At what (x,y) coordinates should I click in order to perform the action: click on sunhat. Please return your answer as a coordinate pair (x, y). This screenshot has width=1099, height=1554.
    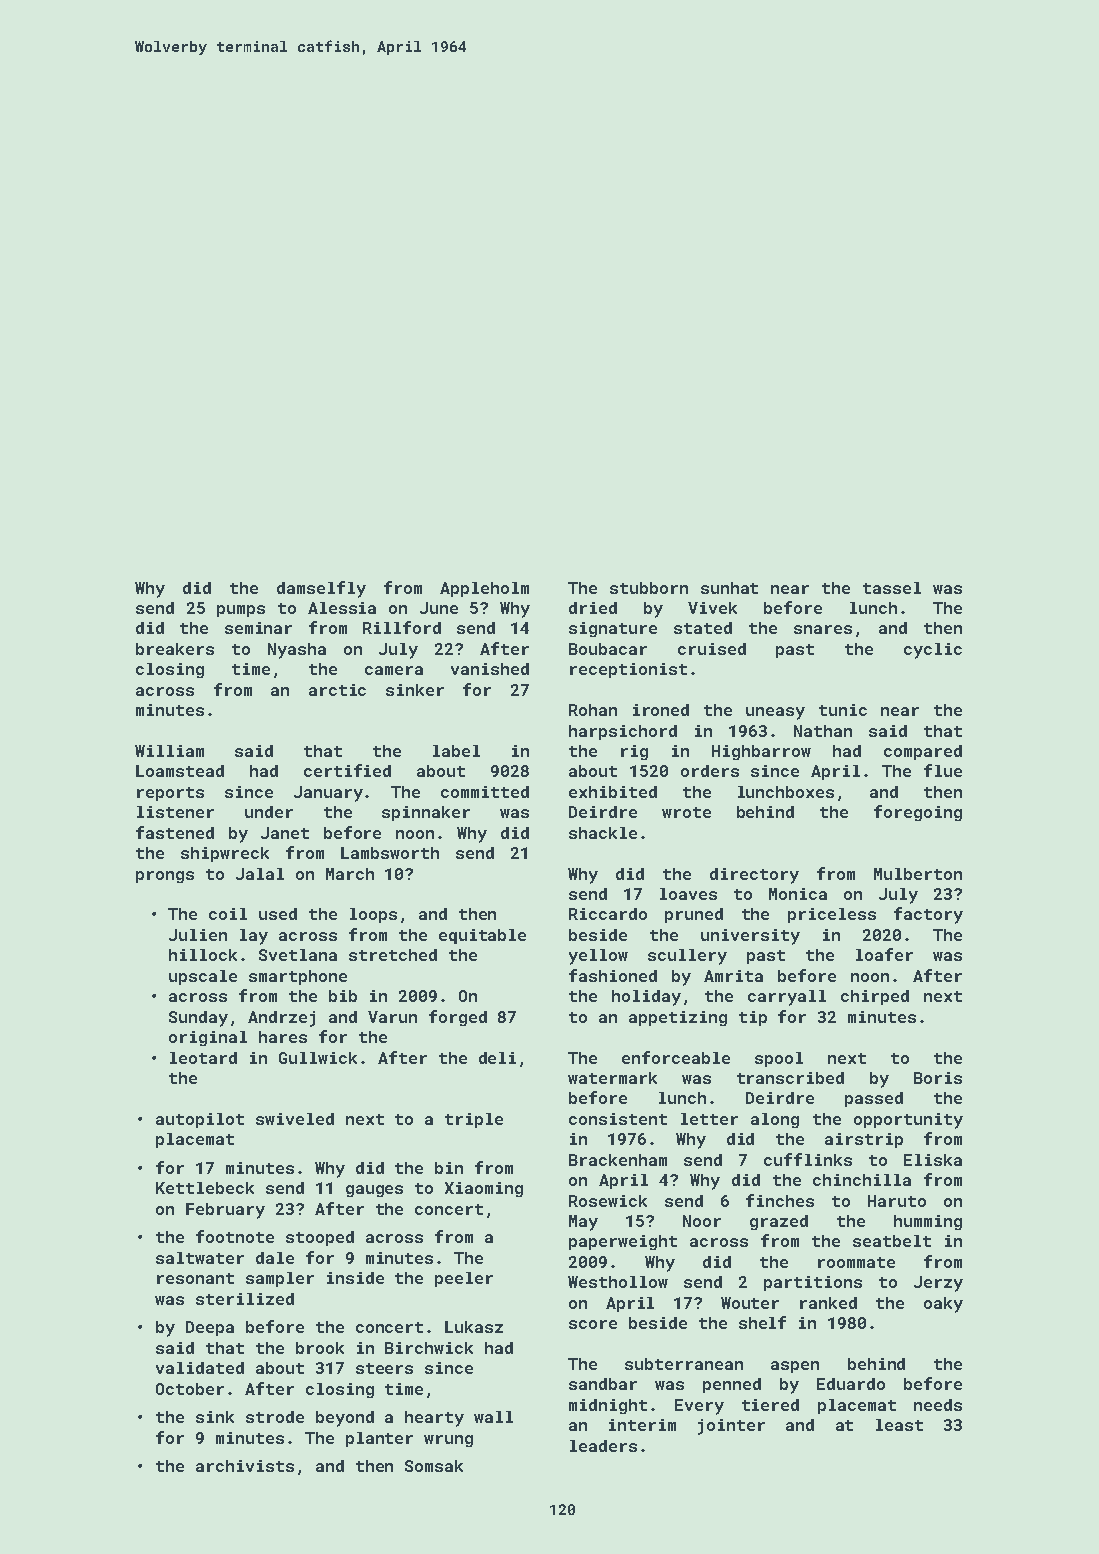
    Looking at the image, I should click on (729, 588).
